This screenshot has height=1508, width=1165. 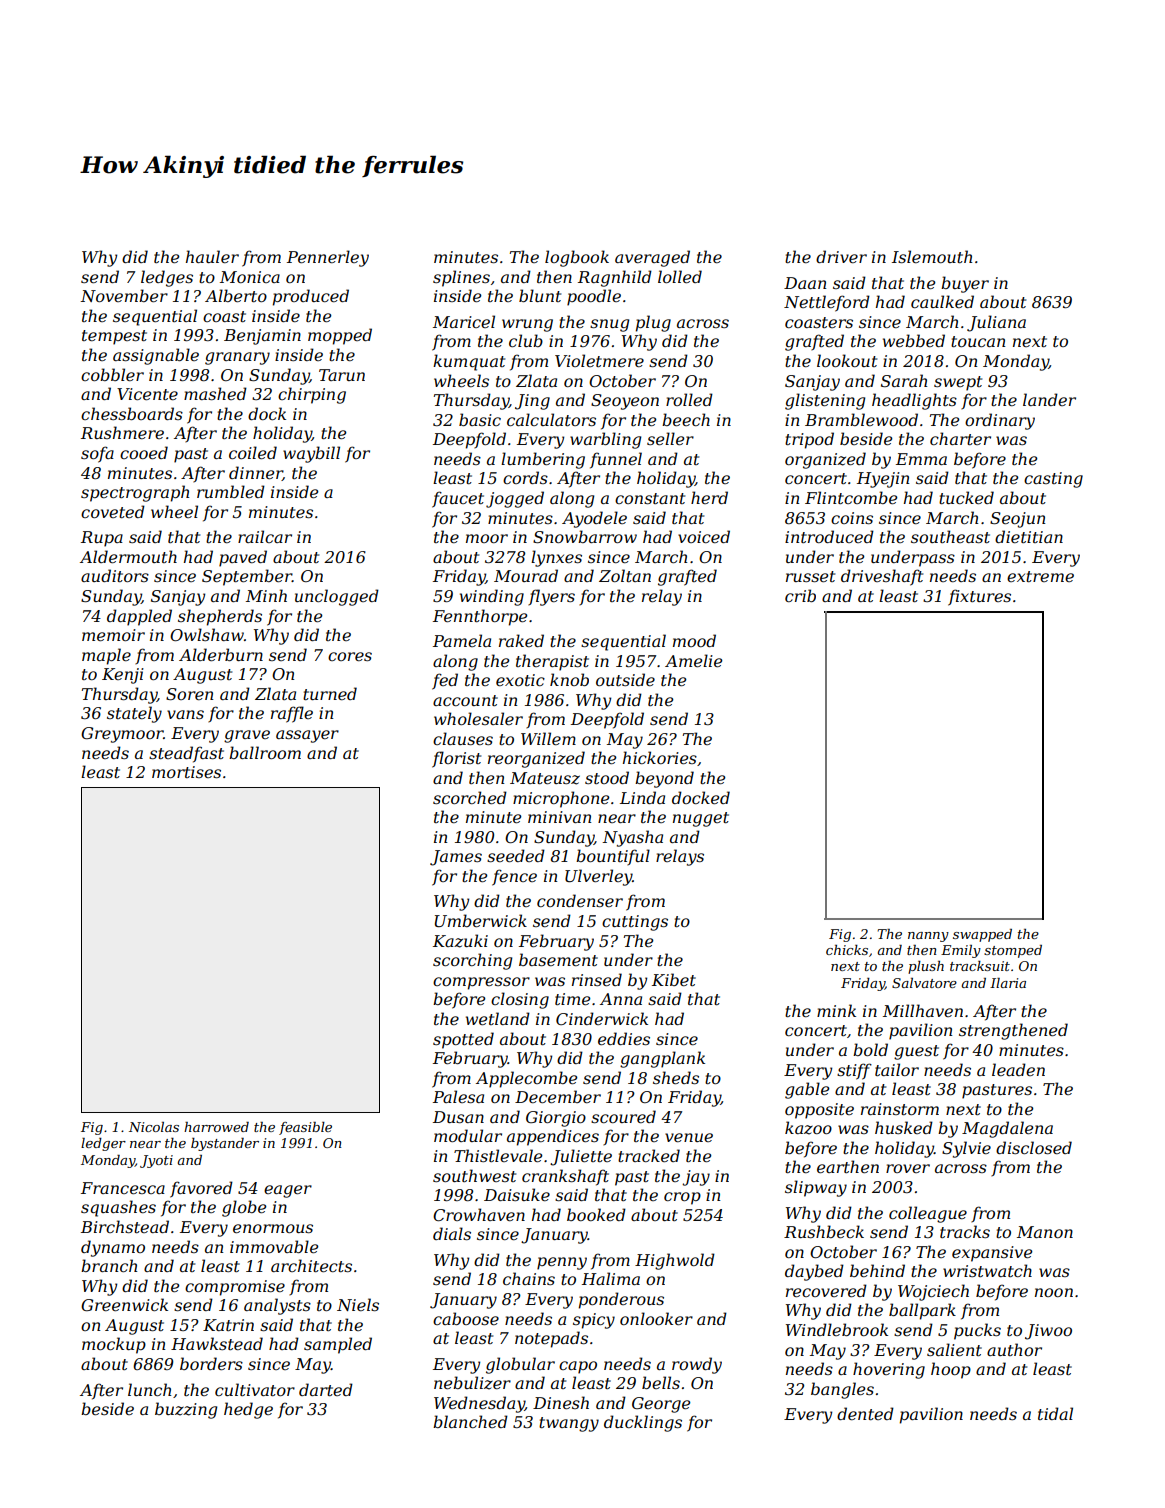 I want to click on condenser, so click(x=580, y=900).
